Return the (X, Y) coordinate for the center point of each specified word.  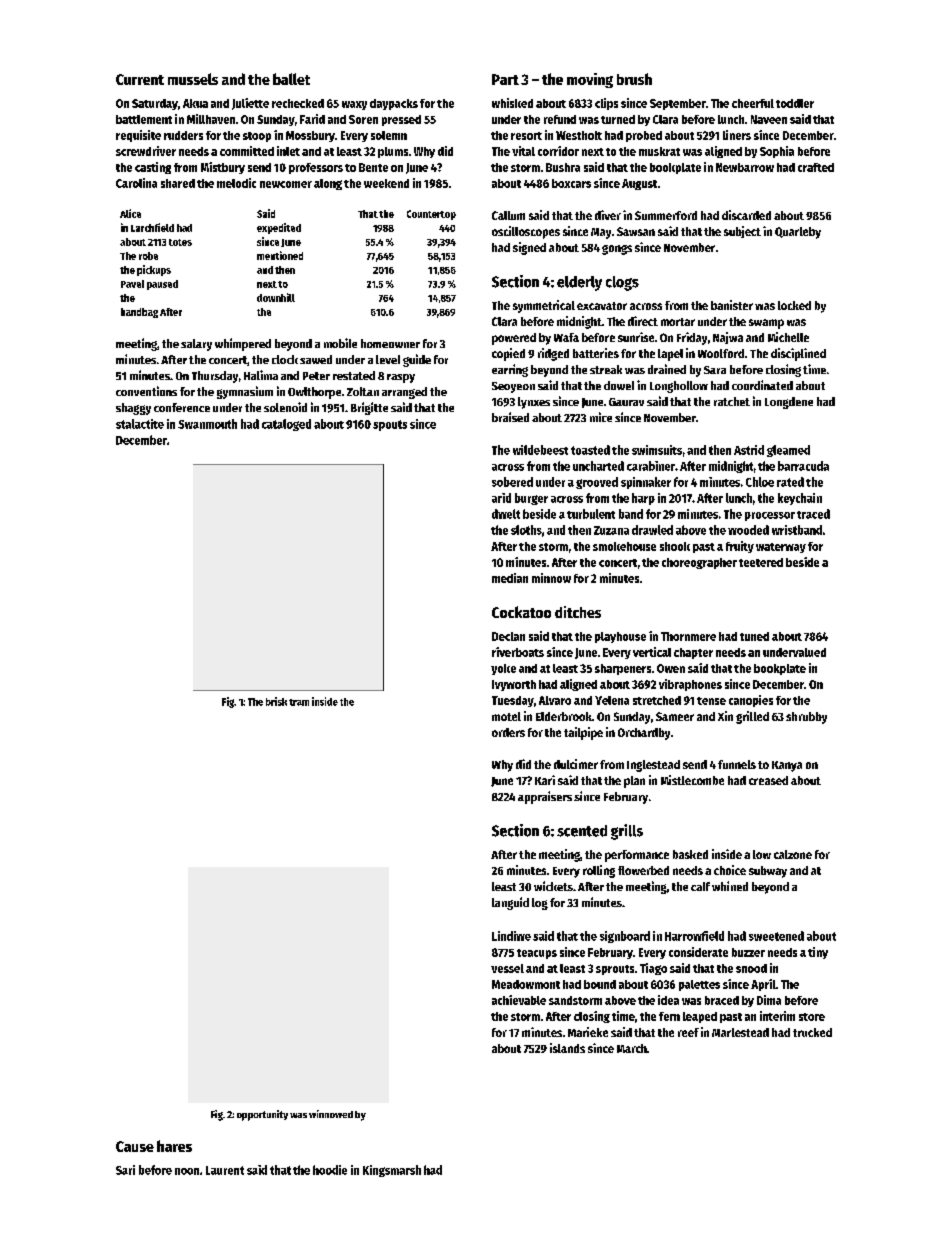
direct (643, 321)
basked (690, 854)
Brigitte (369, 408)
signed (529, 248)
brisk (276, 701)
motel (506, 716)
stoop (257, 137)
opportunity (262, 1115)
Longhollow (679, 387)
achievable (519, 1000)
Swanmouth (207, 424)
